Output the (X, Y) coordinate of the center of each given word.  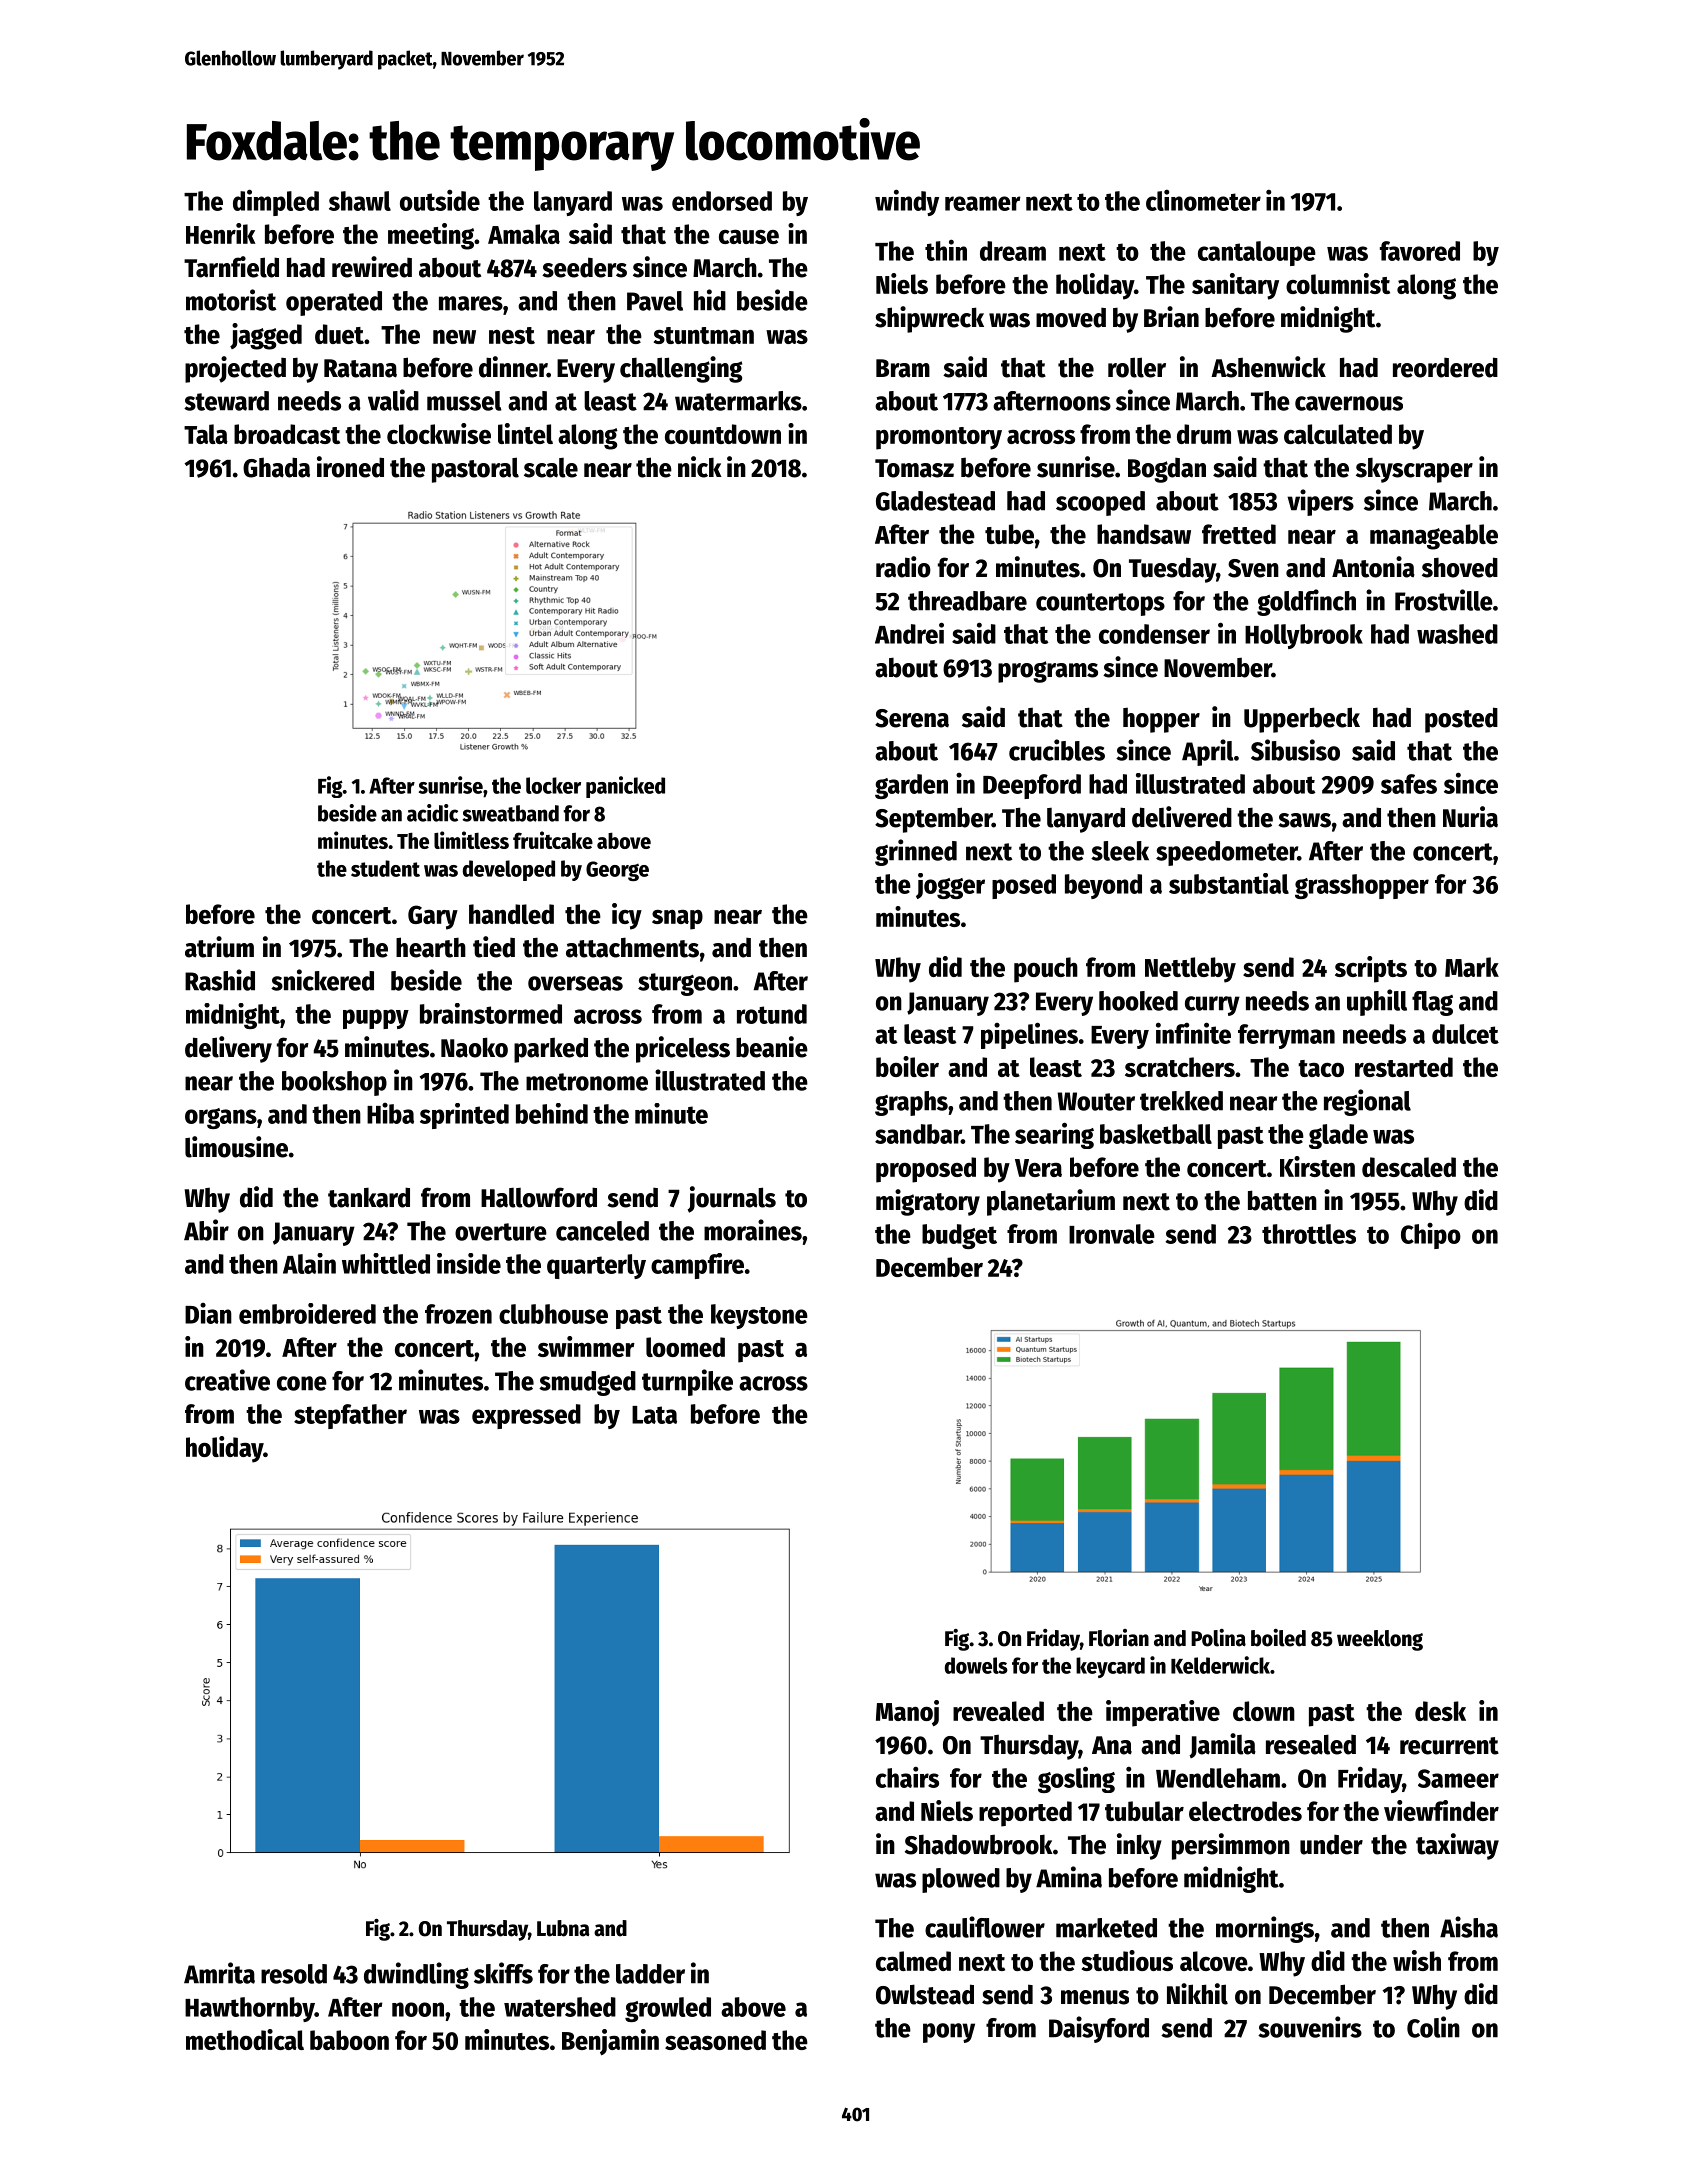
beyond (1103, 886)
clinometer (1203, 200)
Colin (1433, 2027)
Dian (208, 1313)
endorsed (722, 201)
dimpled (276, 202)
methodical (245, 2039)
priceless (683, 1049)
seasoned (715, 2040)
